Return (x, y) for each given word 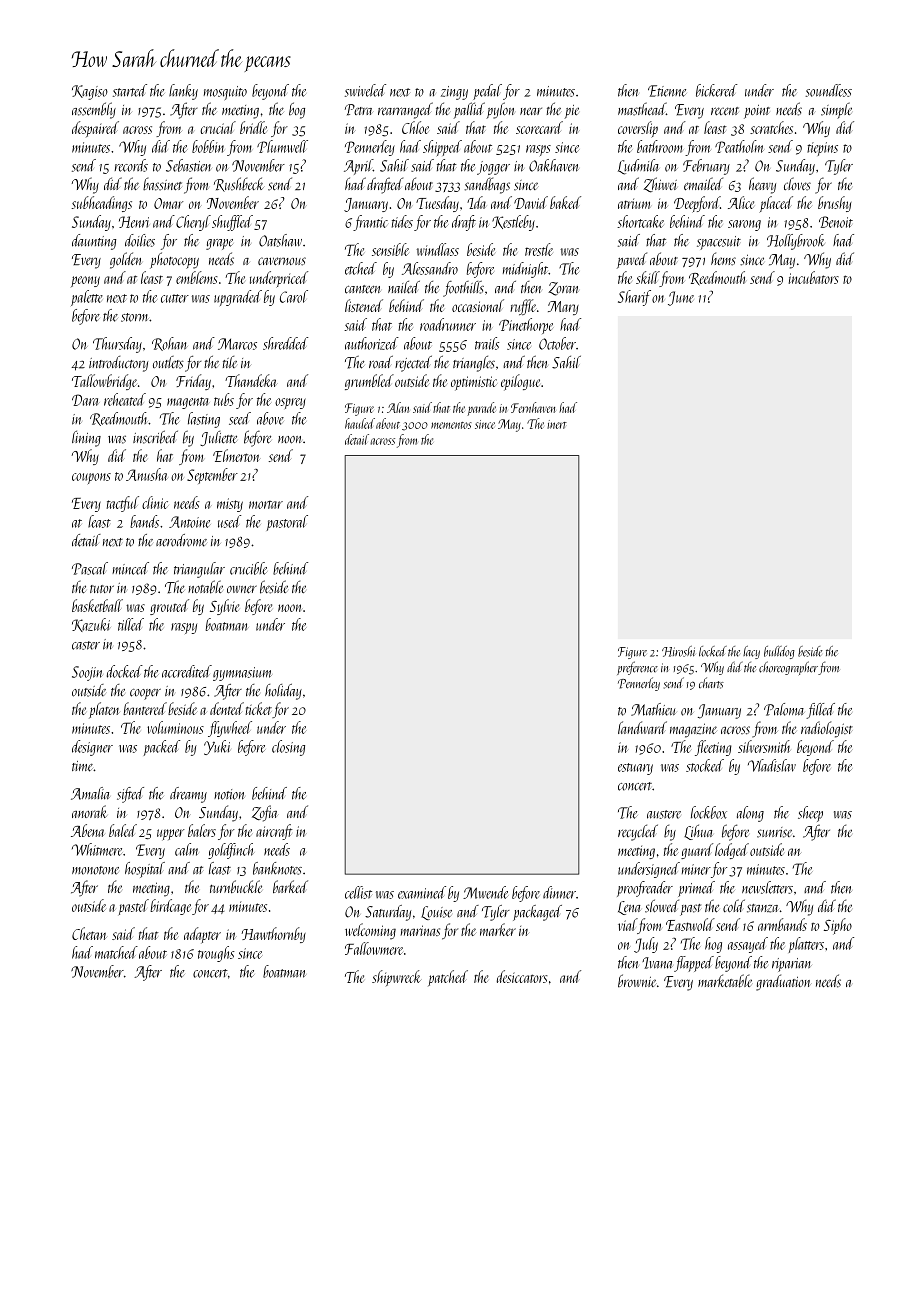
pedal (487, 92)
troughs (216, 954)
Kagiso (90, 92)
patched (448, 978)
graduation (783, 982)
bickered (716, 90)
